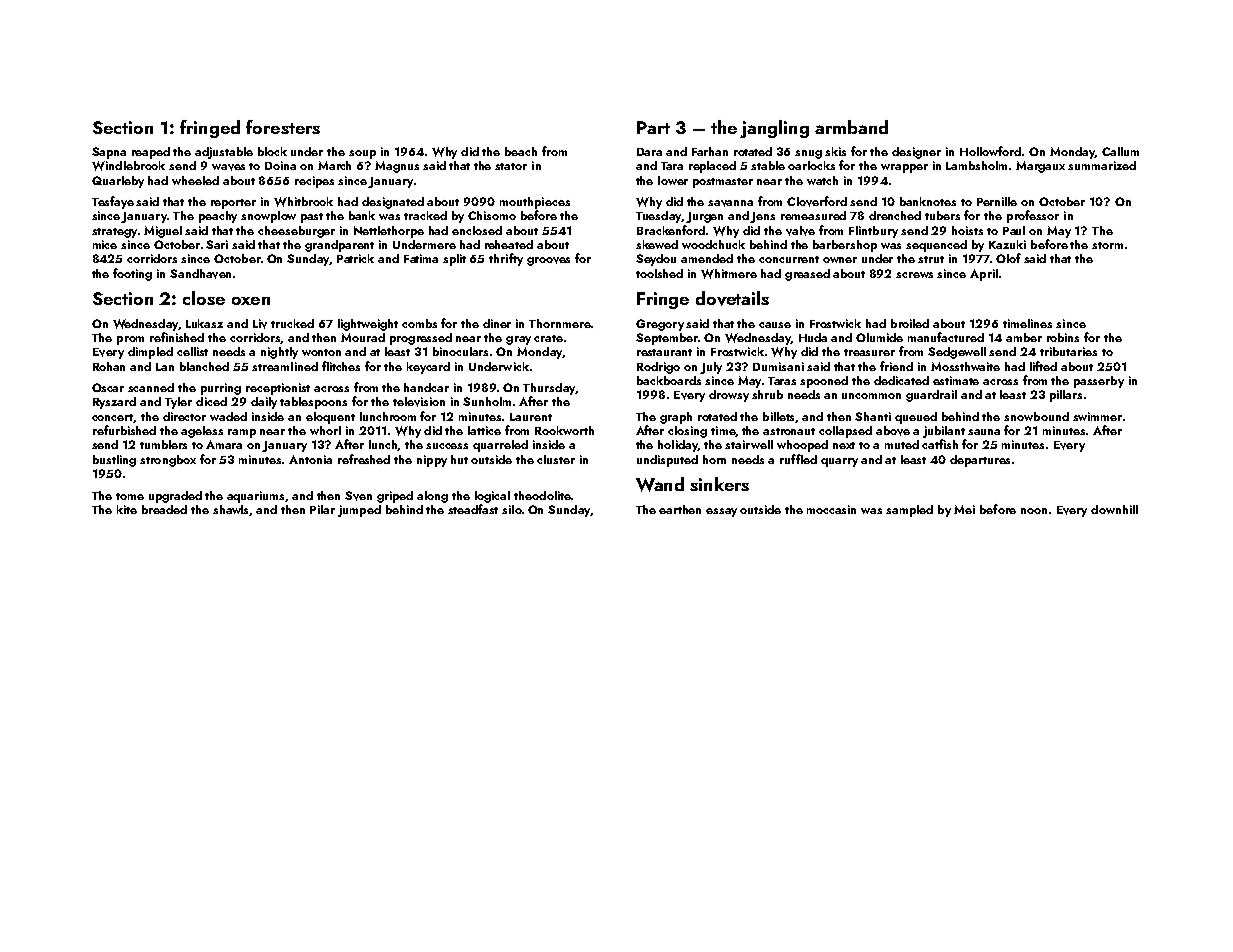  Describe the element at coordinates (105, 244) in the image. I see `mice` at that location.
